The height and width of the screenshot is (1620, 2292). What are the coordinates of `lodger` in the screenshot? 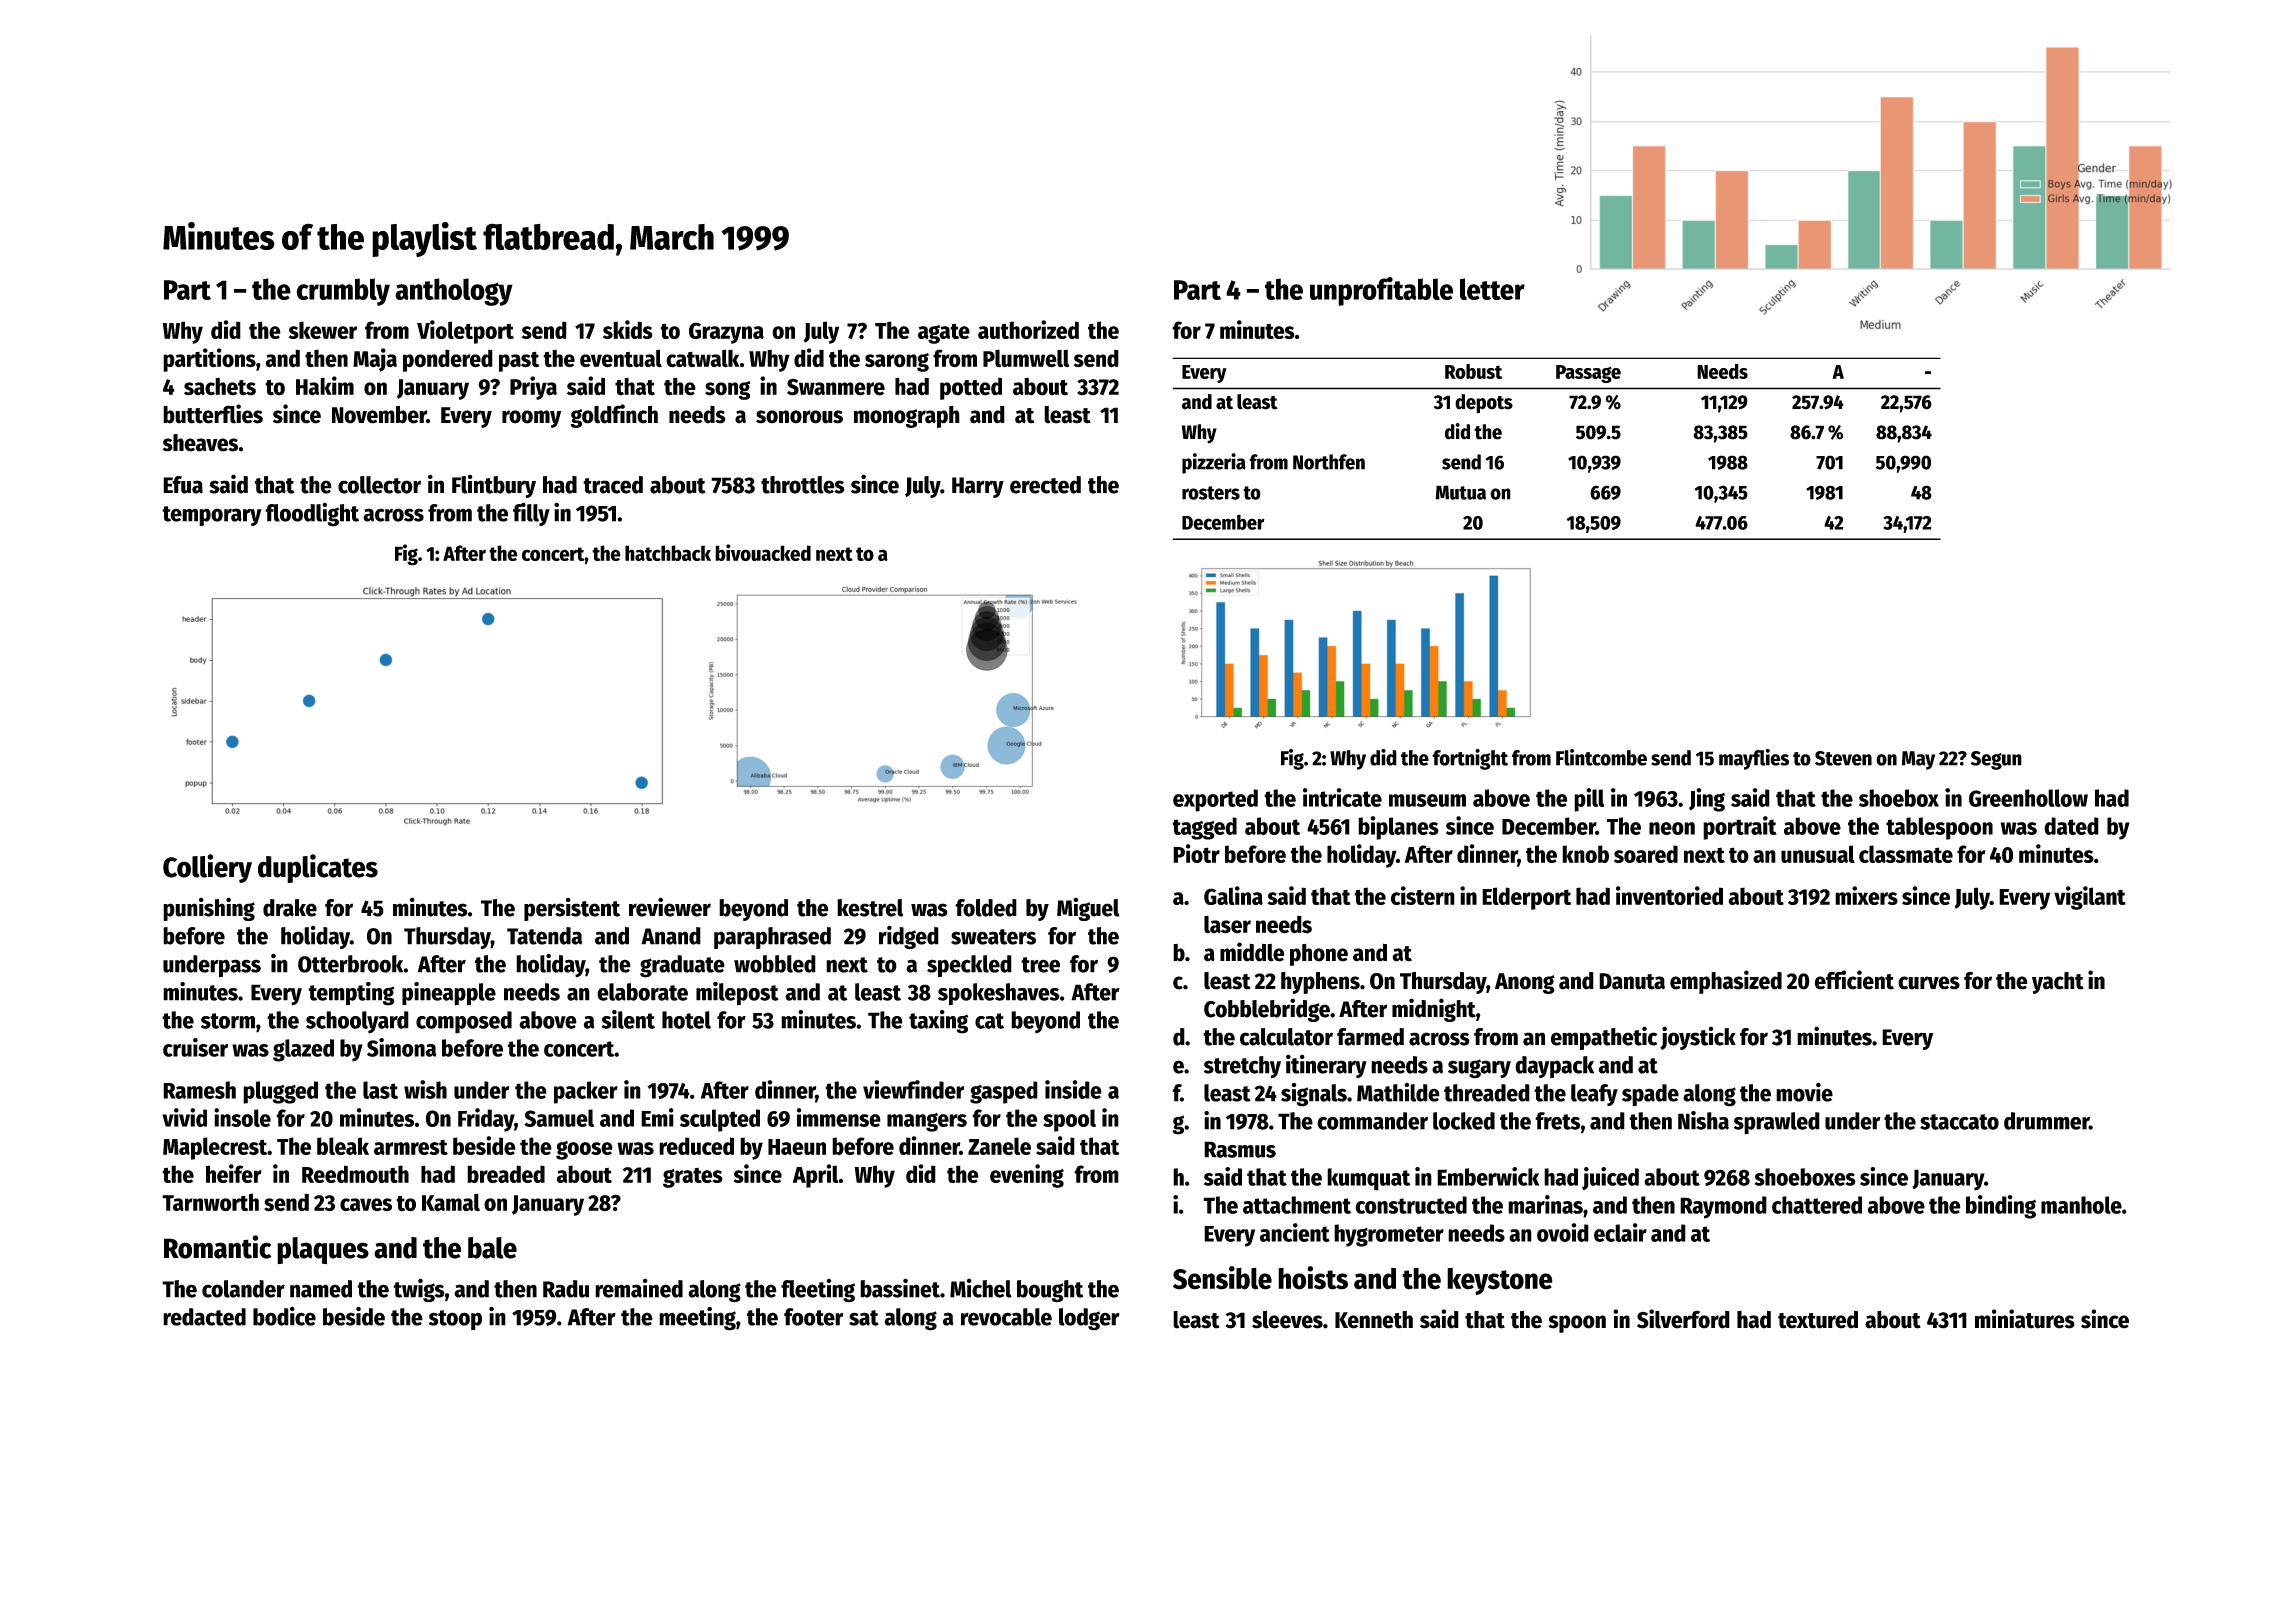 It's located at (1089, 1319).
